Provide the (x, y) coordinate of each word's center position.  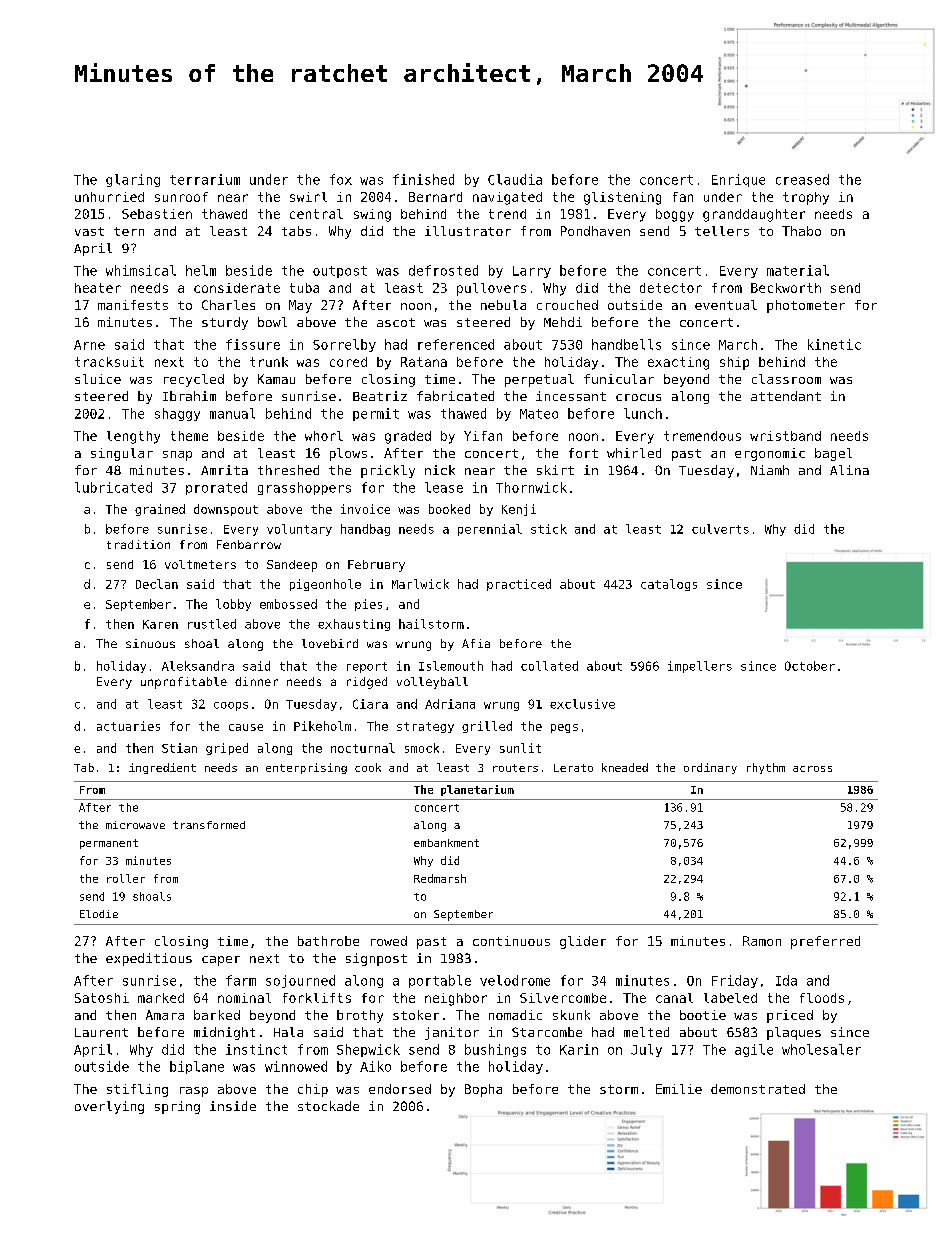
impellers (700, 667)
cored (348, 362)
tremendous (702, 436)
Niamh (770, 470)
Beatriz (380, 396)
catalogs (669, 585)
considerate (237, 288)
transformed (209, 825)
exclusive (582, 704)
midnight (224, 1033)
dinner (256, 681)
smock (422, 748)
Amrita (224, 470)
